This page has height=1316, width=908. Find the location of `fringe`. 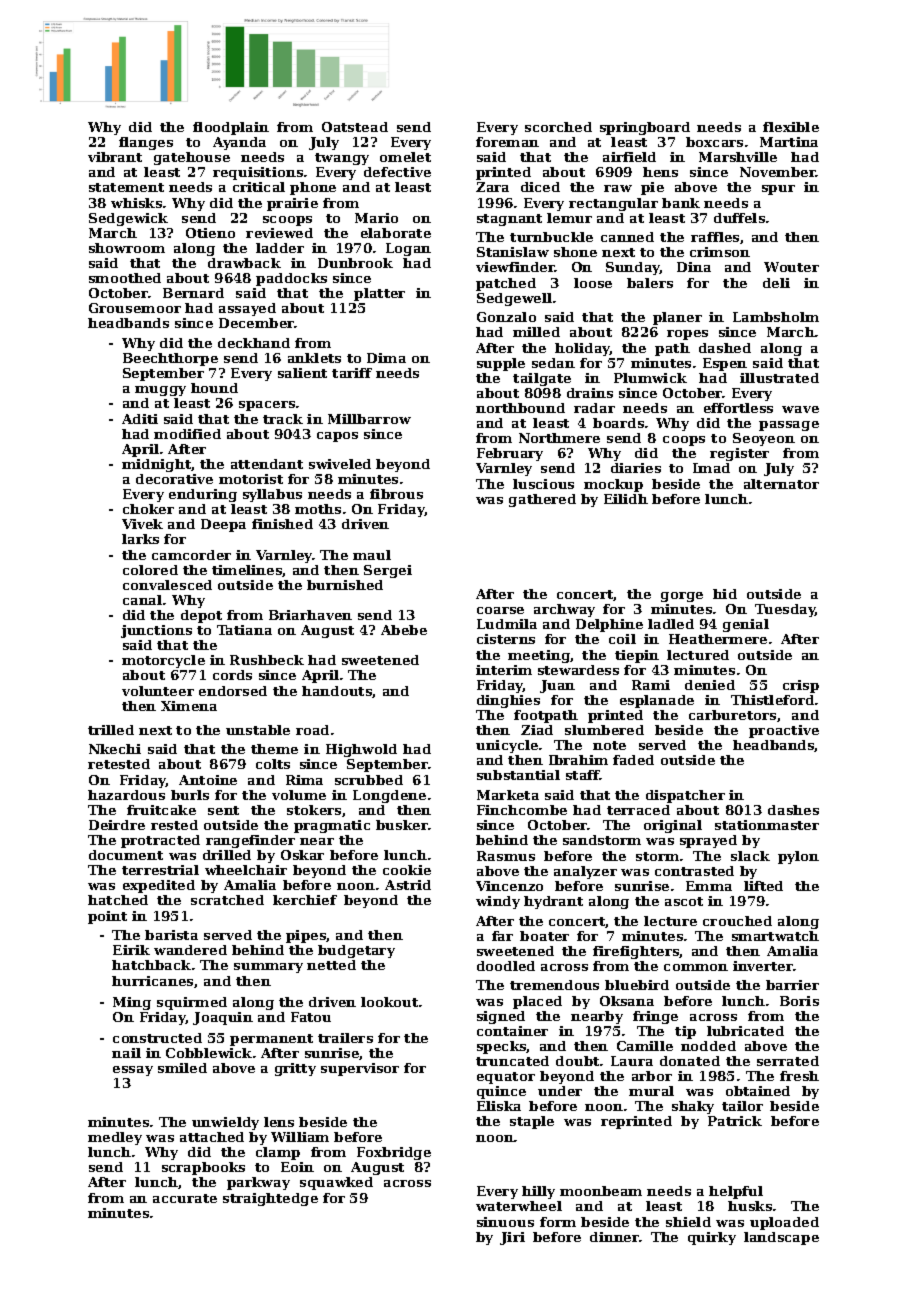

fringe is located at coordinates (655, 1017).
